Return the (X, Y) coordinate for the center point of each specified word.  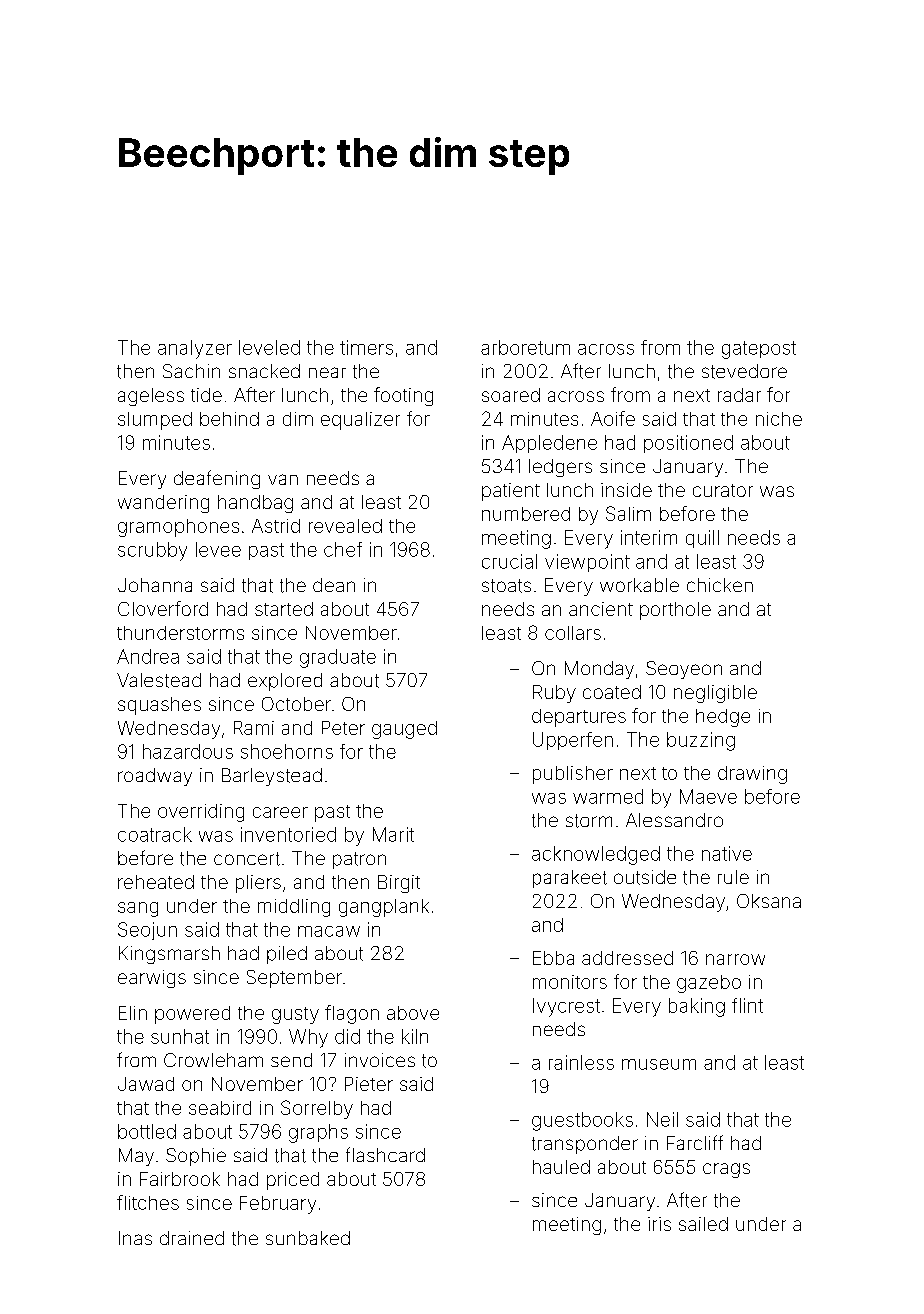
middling (294, 908)
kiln (415, 1036)
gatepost (759, 350)
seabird (220, 1108)
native (727, 853)
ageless (151, 397)
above (413, 1013)
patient (511, 492)
